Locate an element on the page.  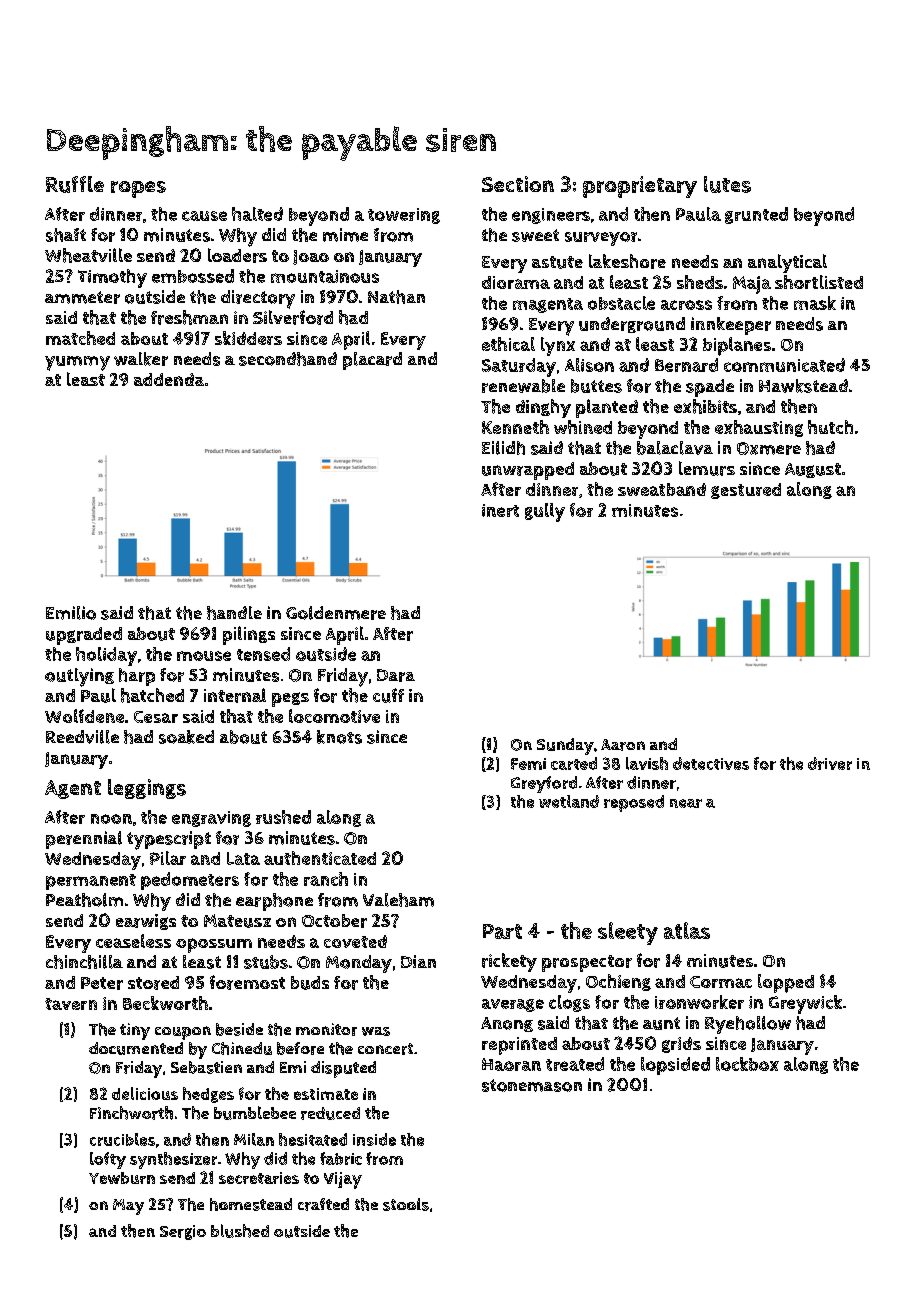
Sergio is located at coordinates (183, 1232).
